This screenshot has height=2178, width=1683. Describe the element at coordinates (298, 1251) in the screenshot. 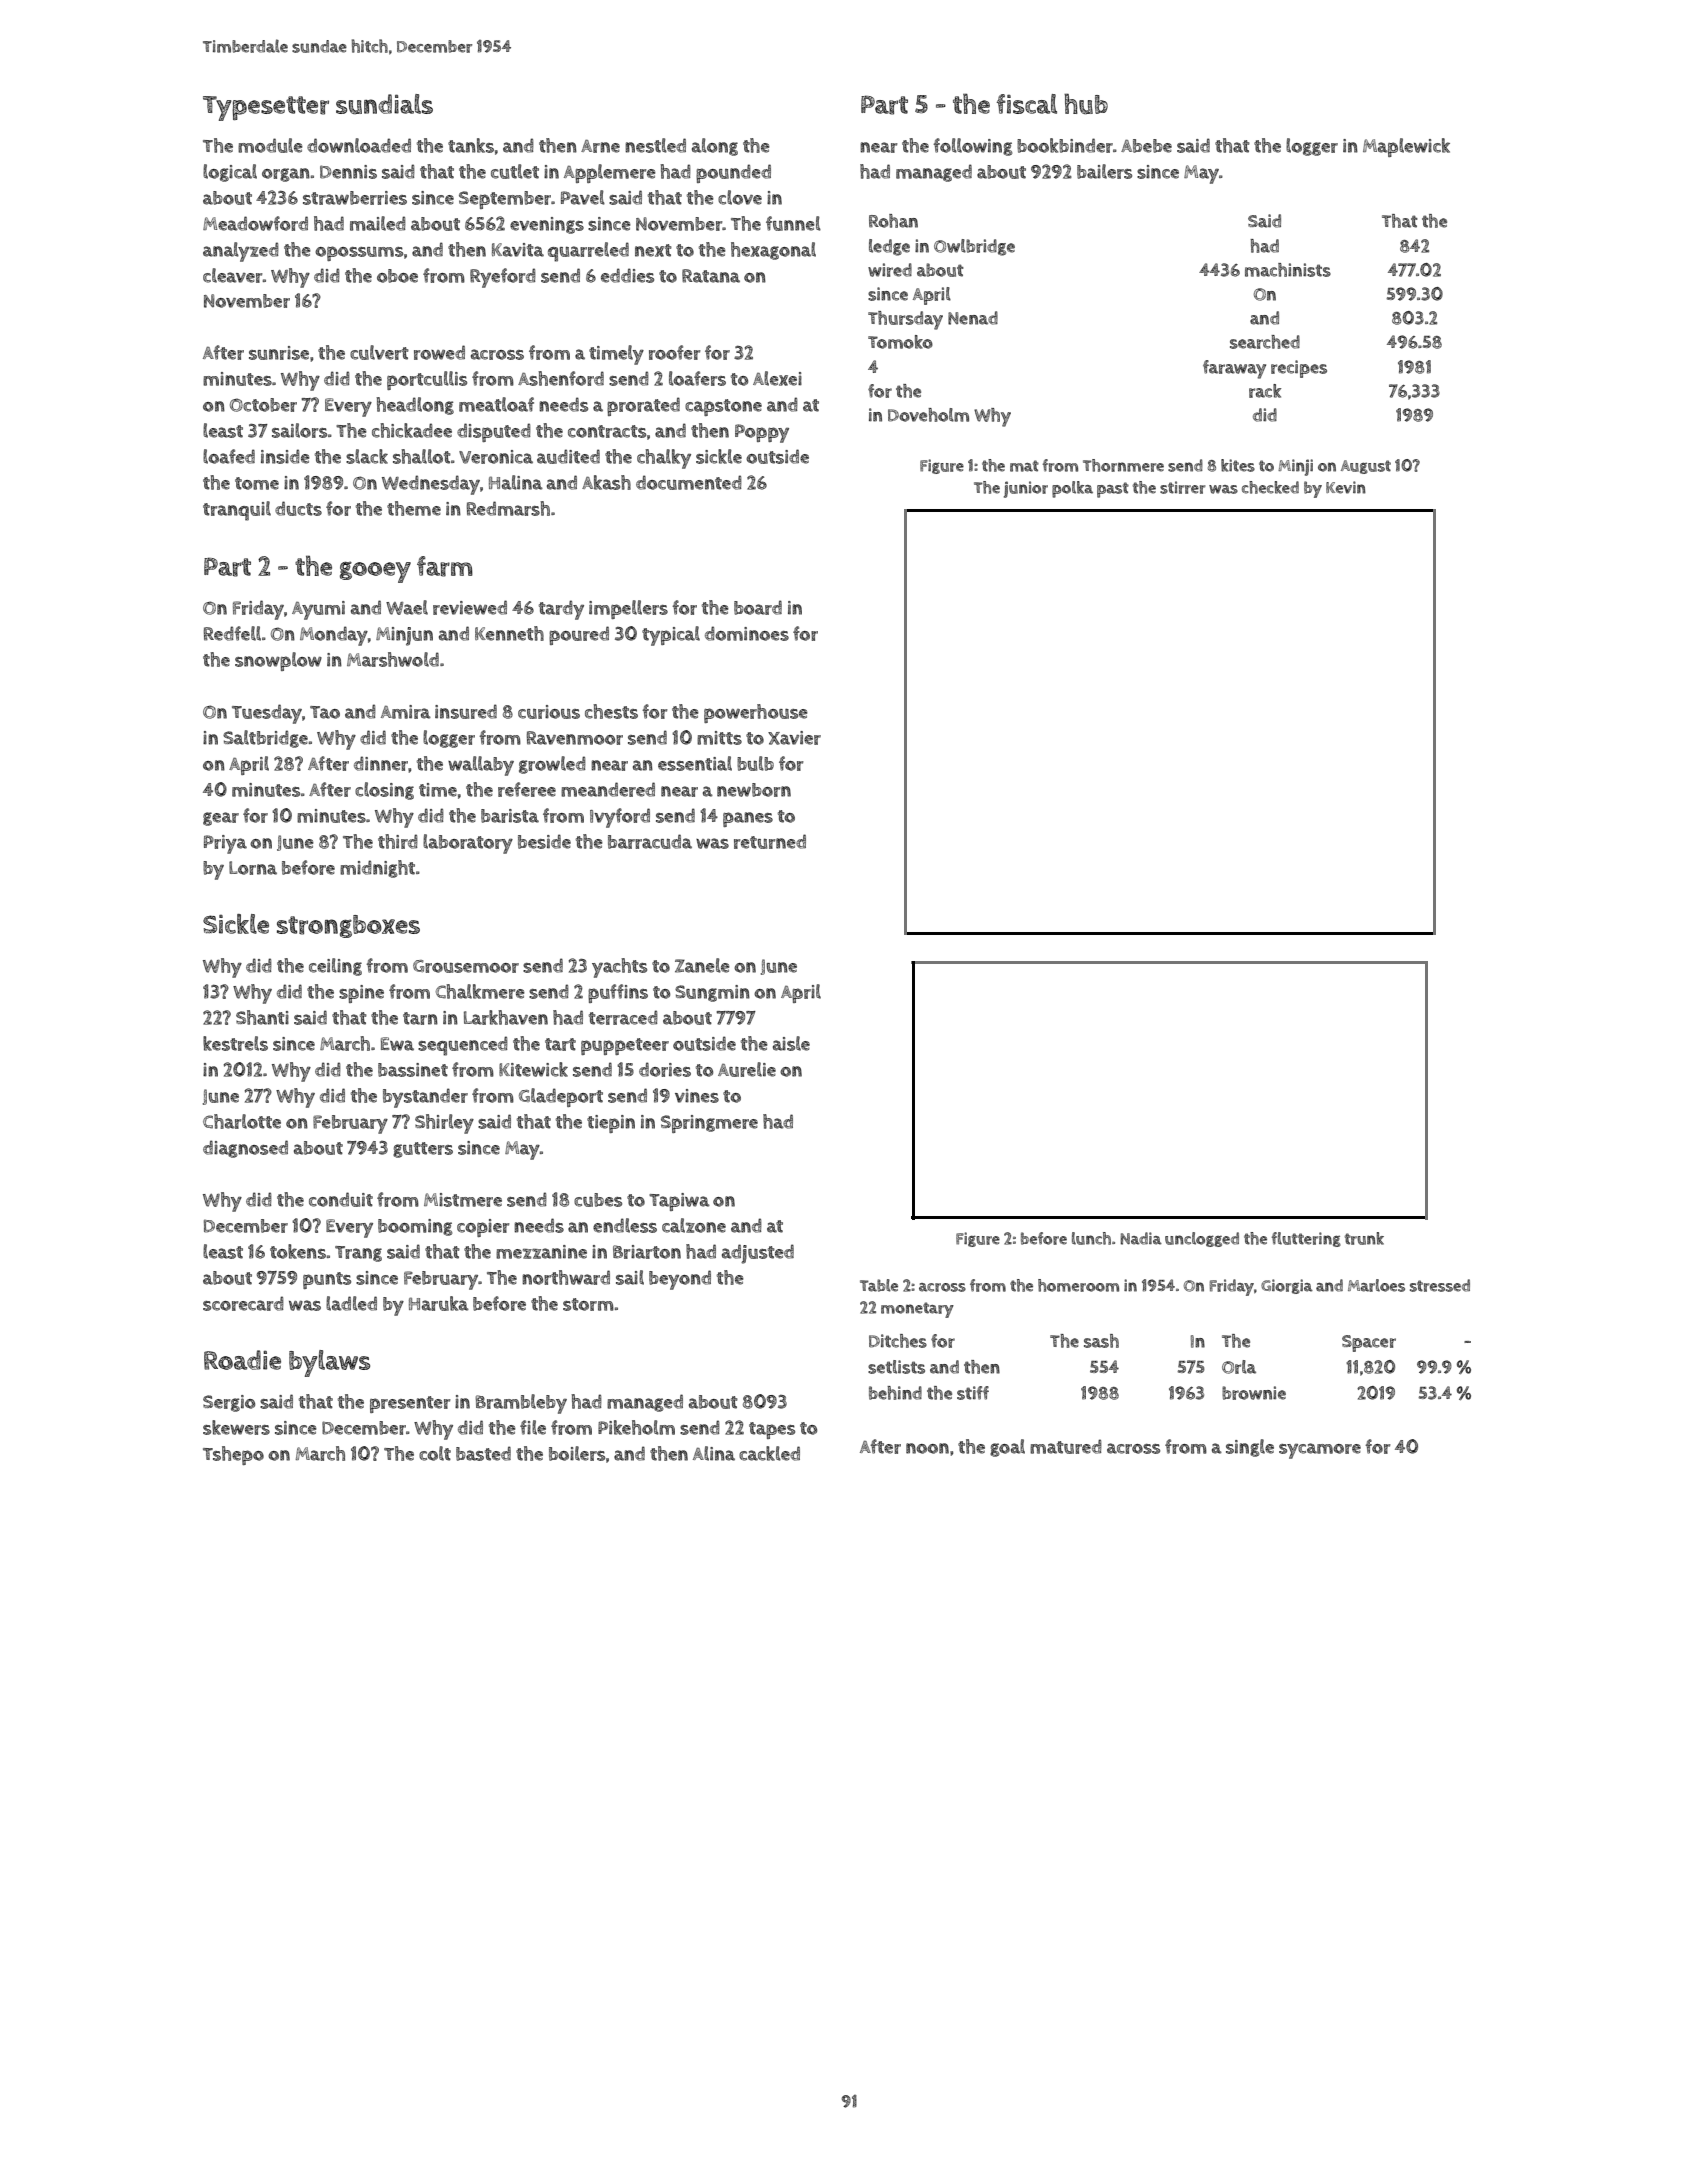

I see `tokens` at that location.
